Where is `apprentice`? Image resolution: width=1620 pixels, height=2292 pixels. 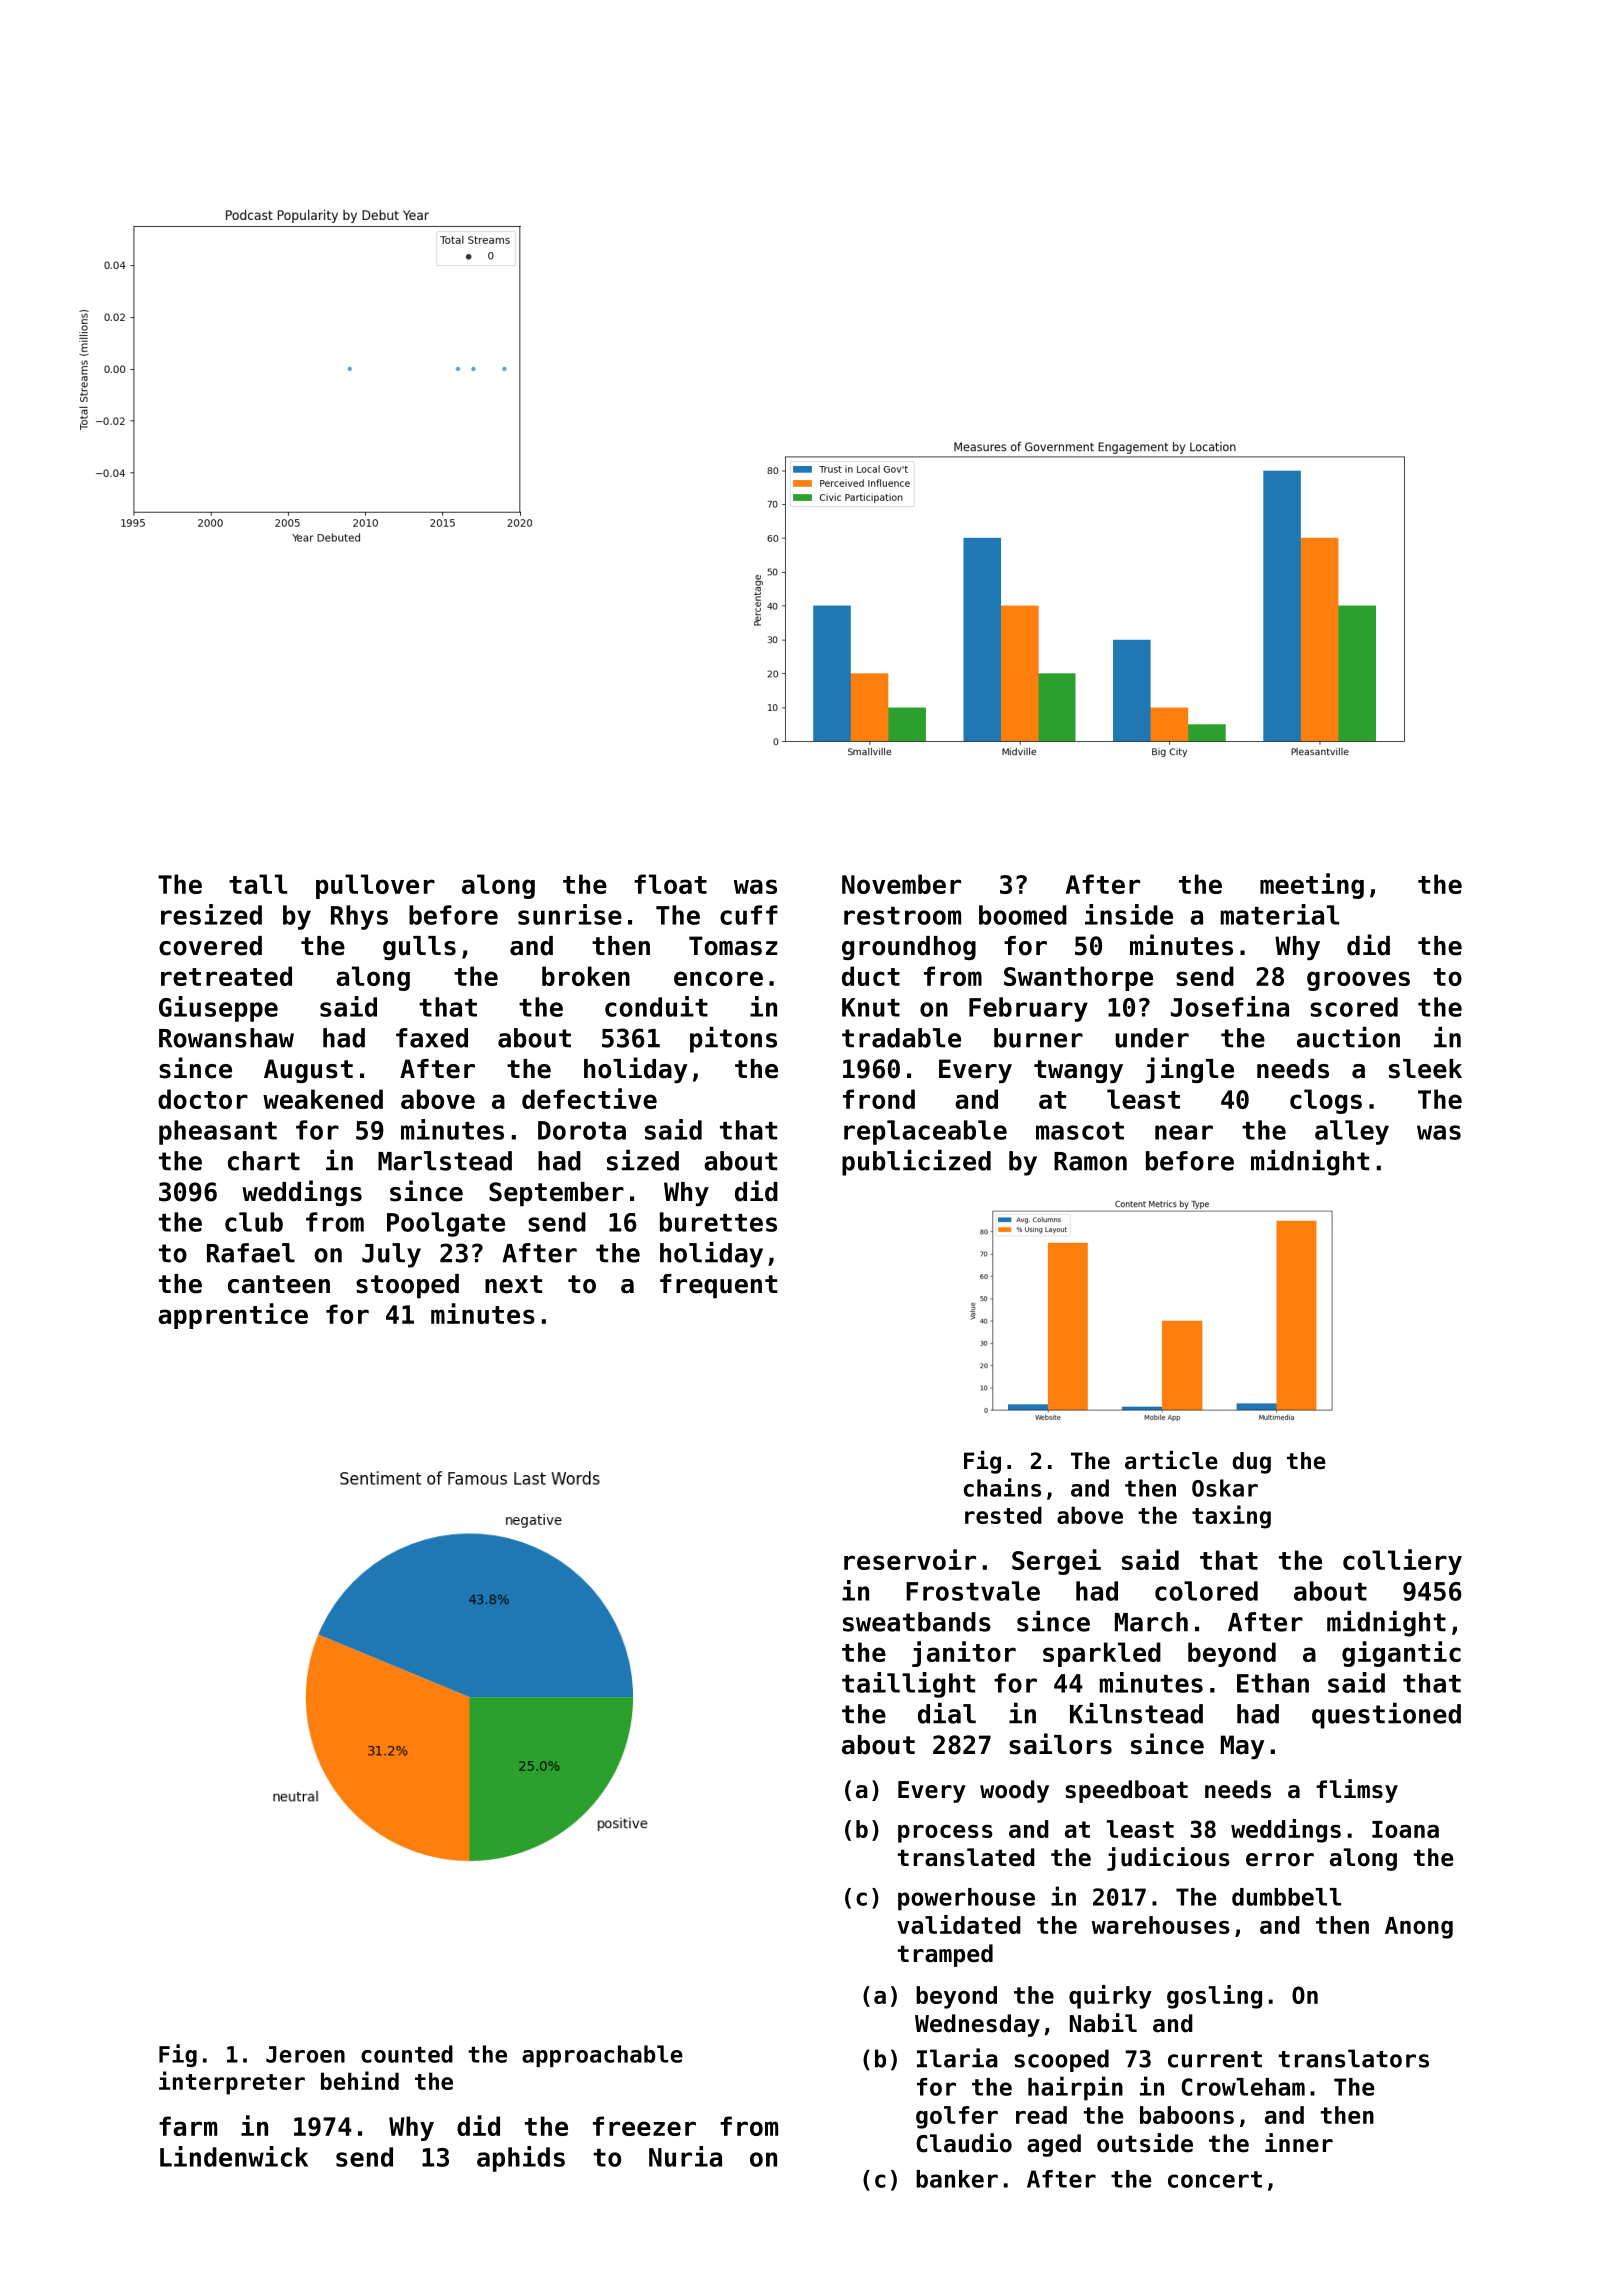 apprentice is located at coordinates (233, 1316).
